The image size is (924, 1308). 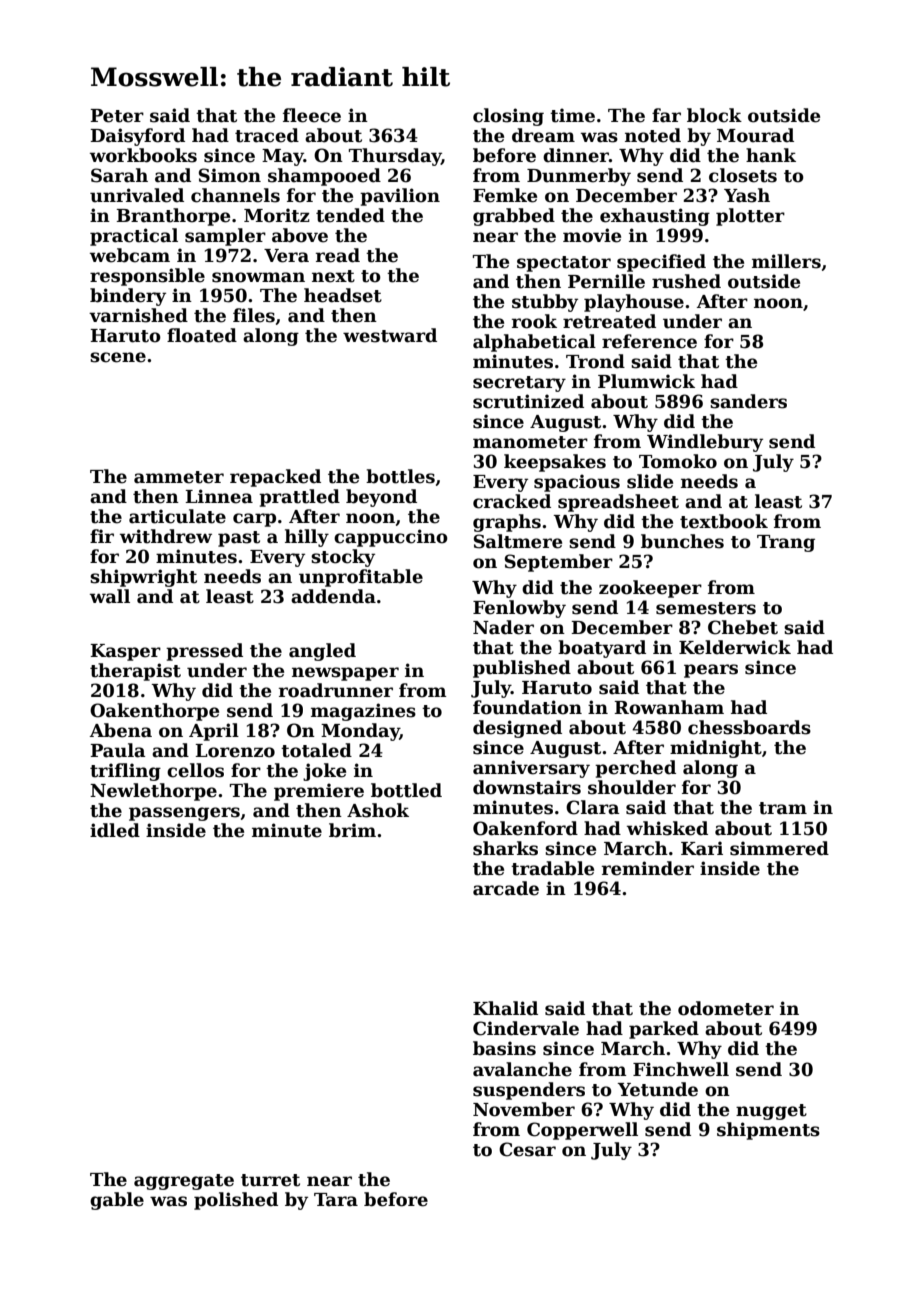 What do you see at coordinates (682, 541) in the screenshot?
I see `bunches` at bounding box center [682, 541].
